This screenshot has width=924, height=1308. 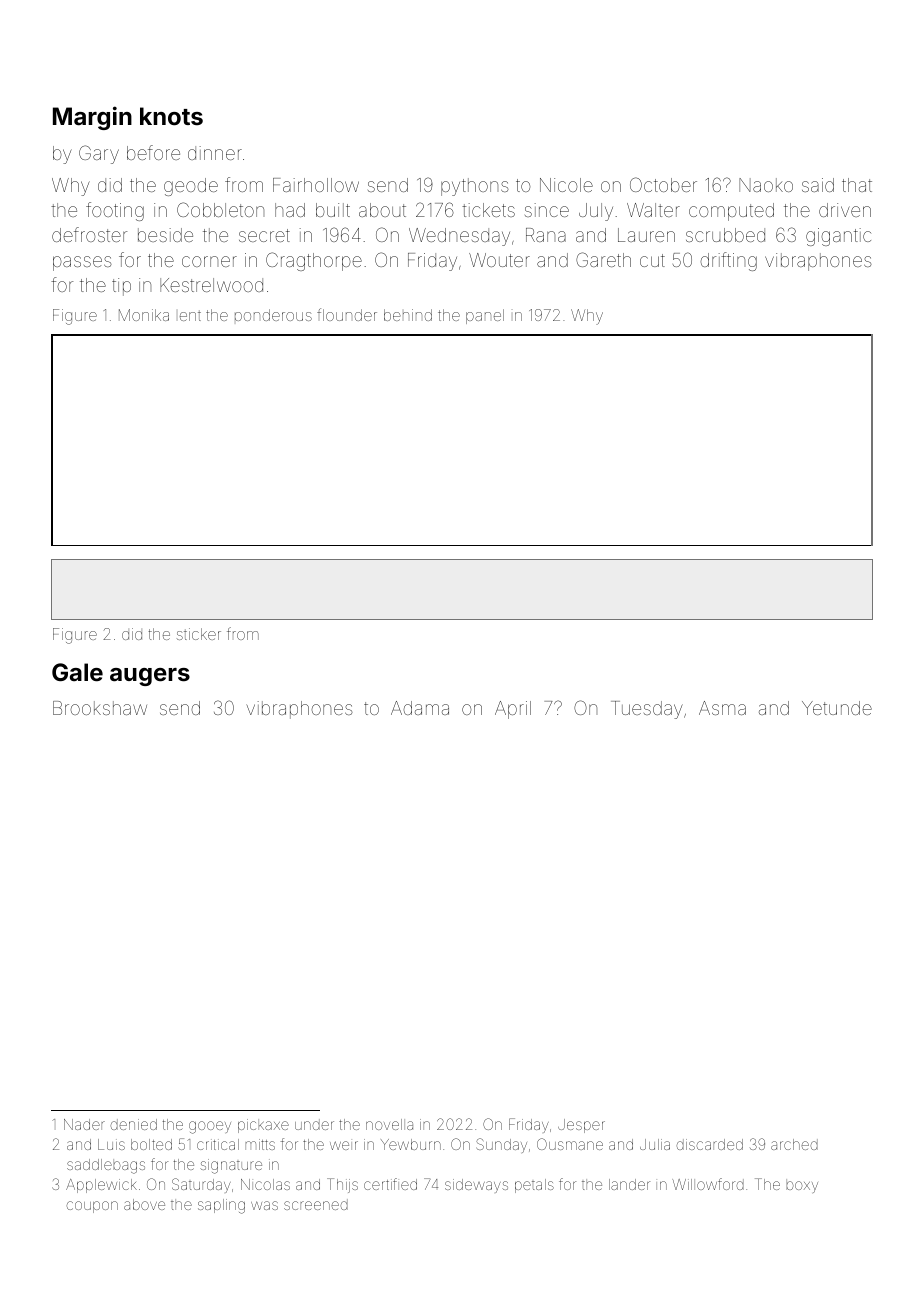 I want to click on defroster, so click(x=89, y=234).
